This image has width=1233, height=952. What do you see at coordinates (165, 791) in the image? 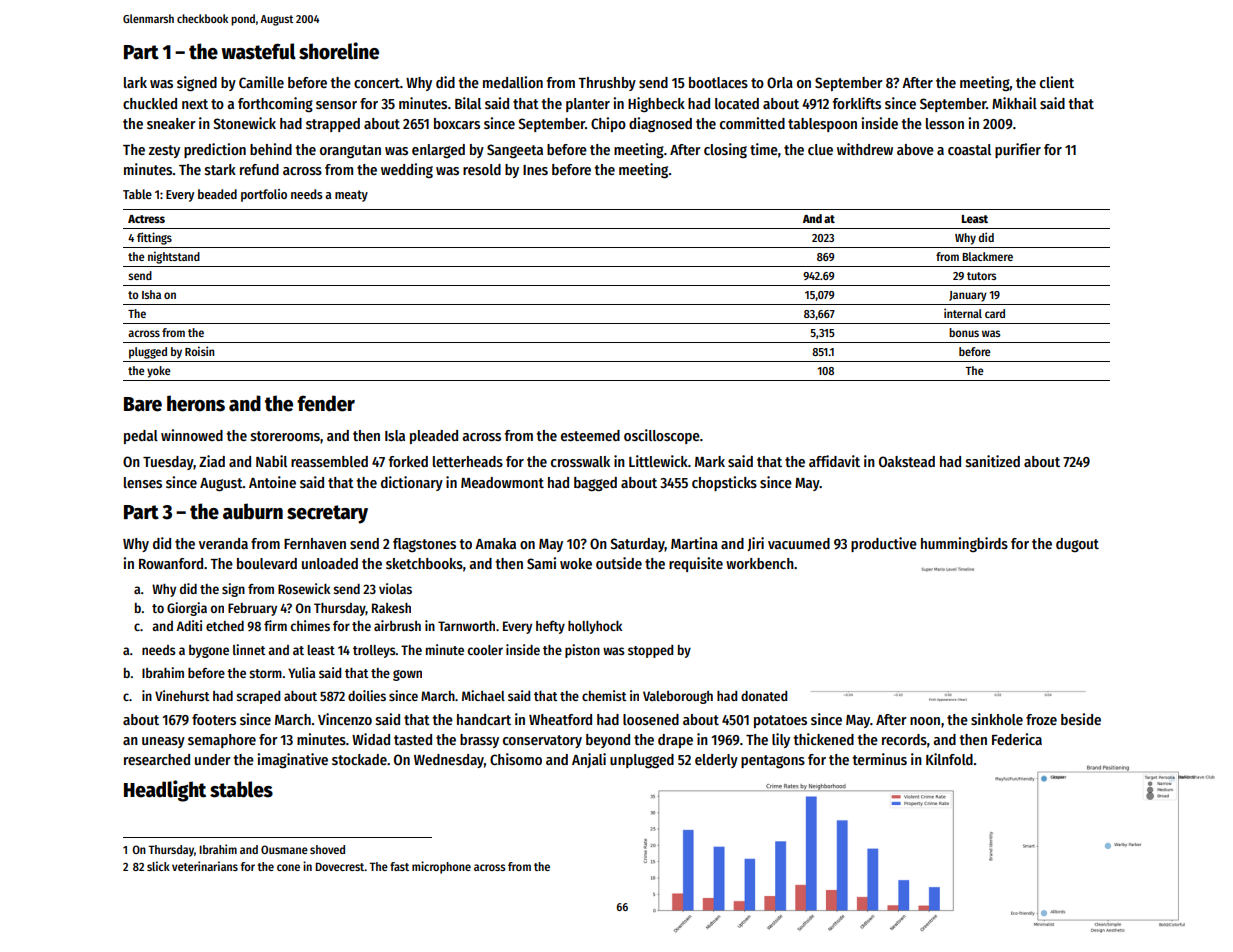
I see `Headlight` at bounding box center [165, 791].
